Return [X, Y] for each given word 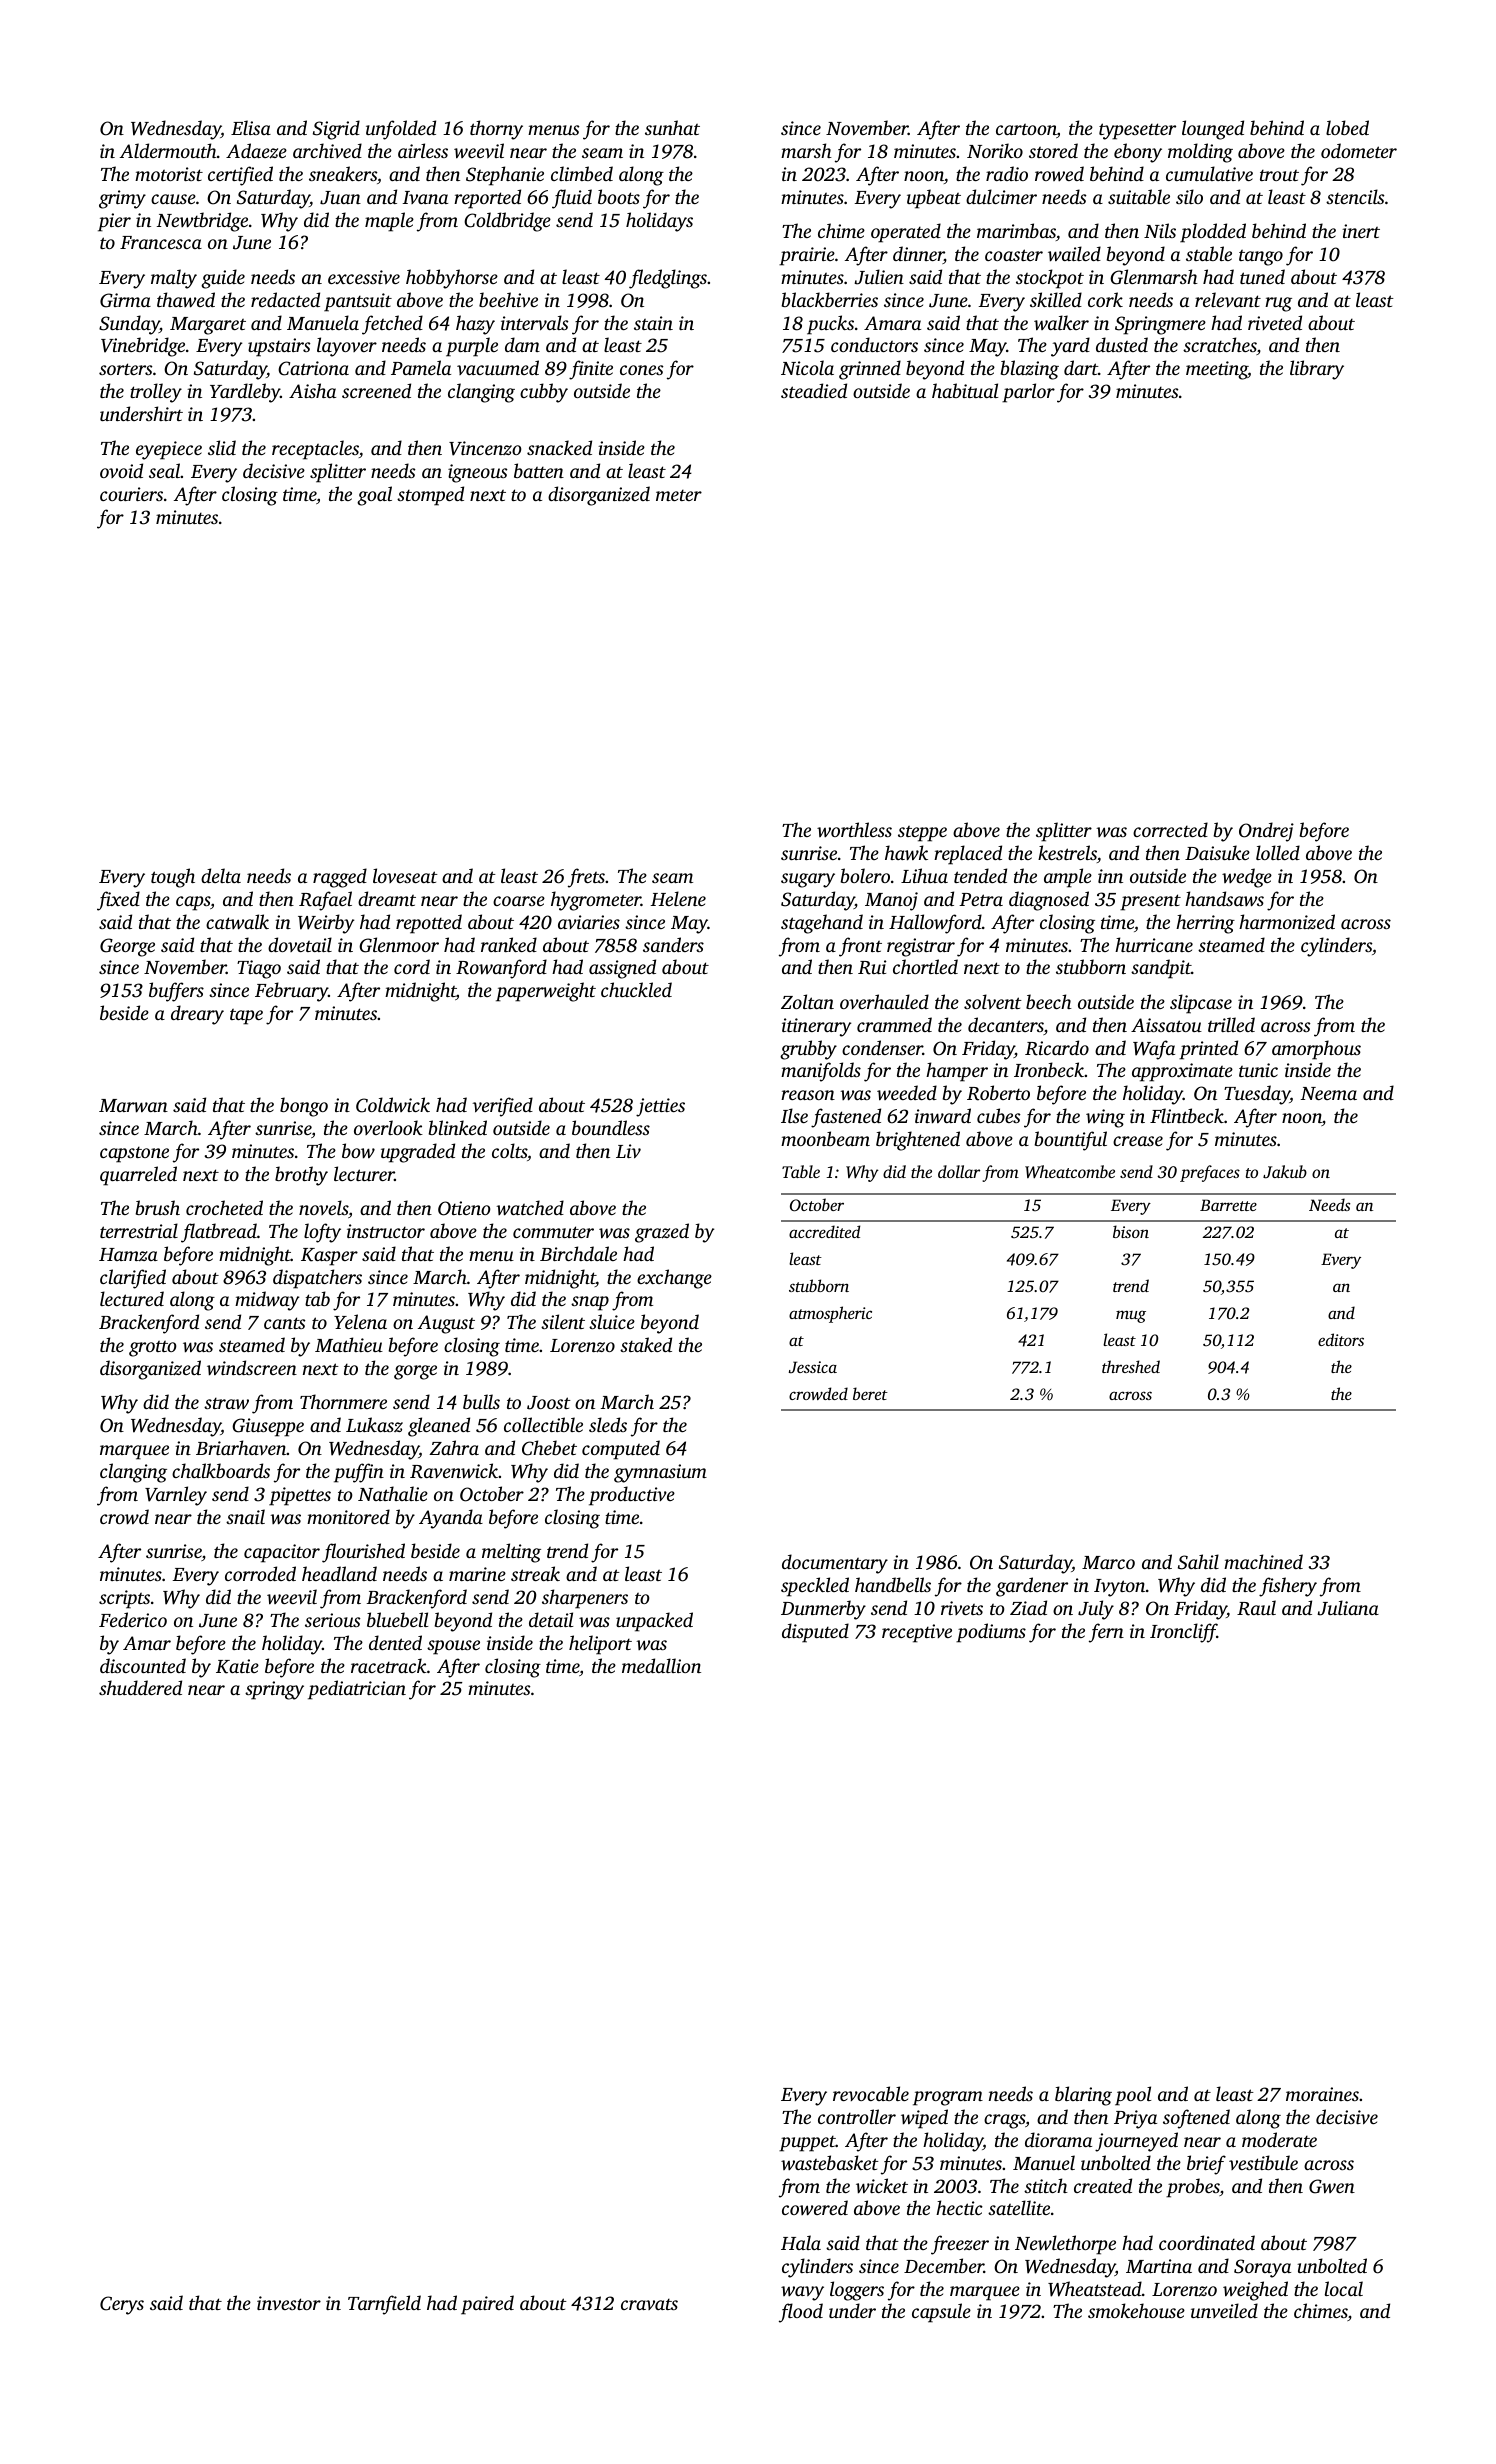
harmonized [1287, 922]
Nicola [807, 367]
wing [1105, 1118]
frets [586, 878]
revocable [871, 2093]
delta [221, 875]
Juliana [1348, 1608]
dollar [959, 1171]
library [1317, 370]
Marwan [133, 1106]
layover [347, 347]
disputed [815, 1633]
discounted [143, 1665]
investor [289, 2303]
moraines [1322, 2094]
